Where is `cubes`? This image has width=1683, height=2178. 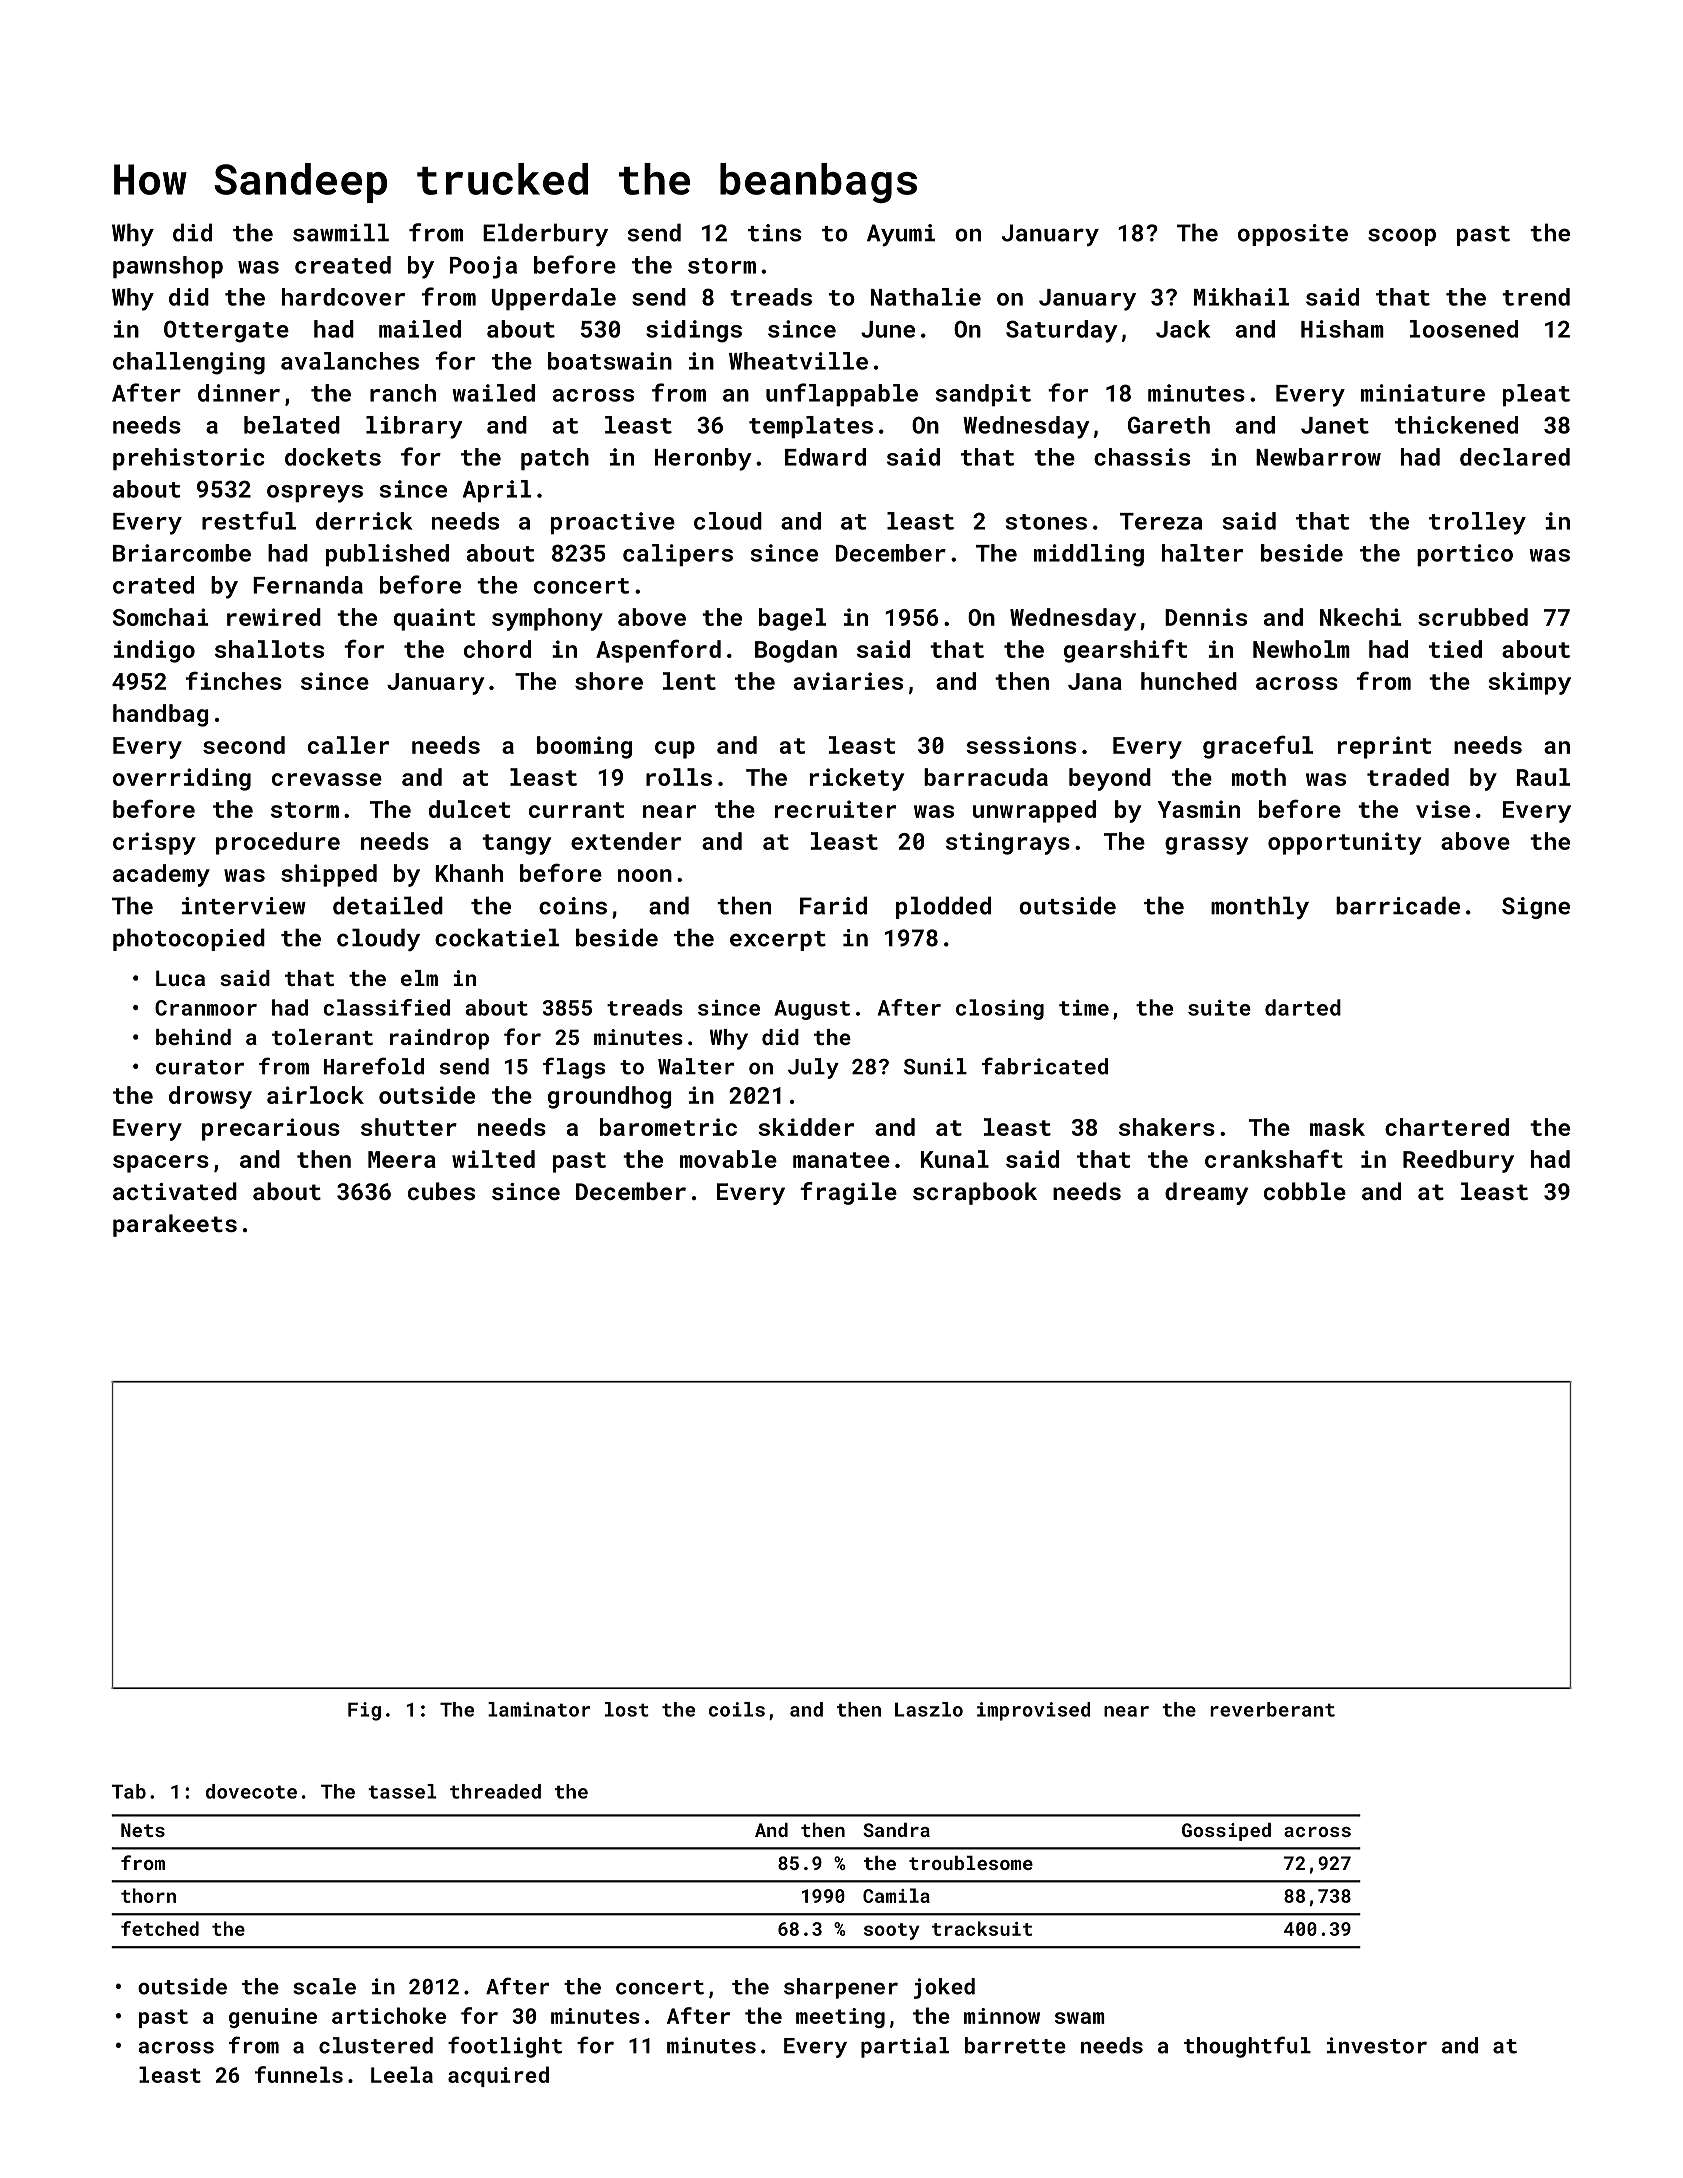
cubes is located at coordinates (441, 1191).
